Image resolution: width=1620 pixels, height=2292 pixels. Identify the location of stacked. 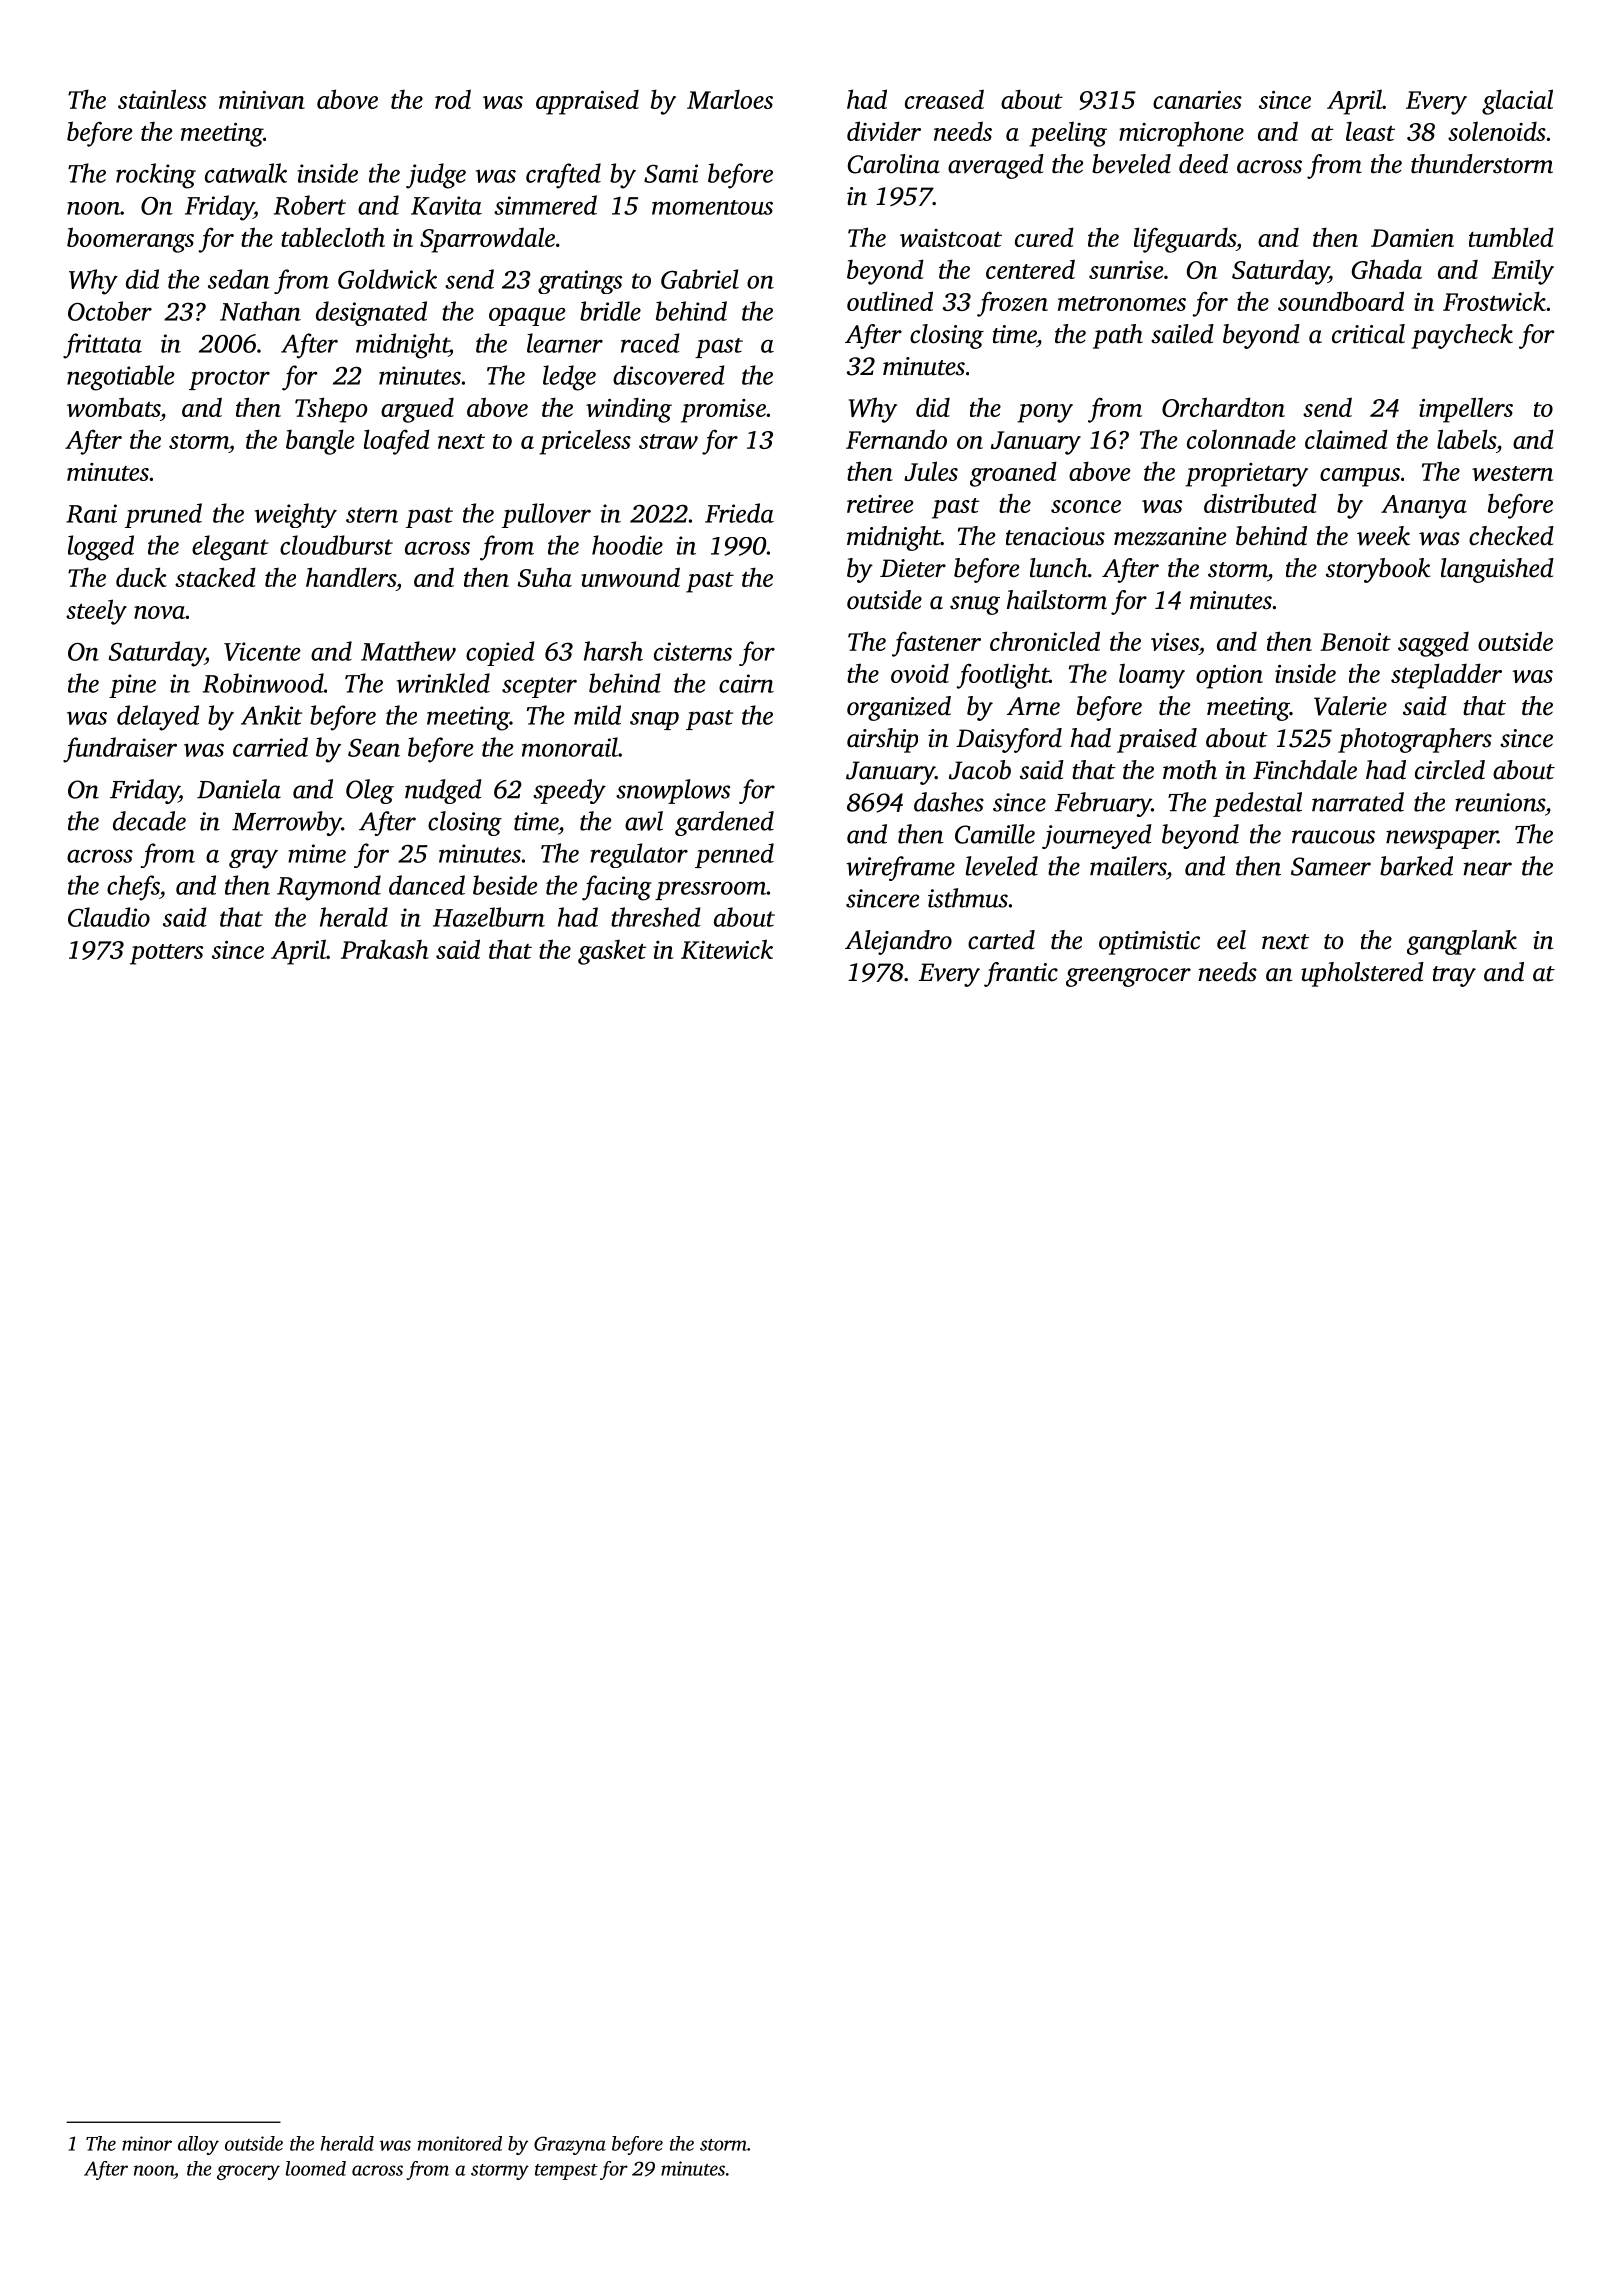
(215, 577).
